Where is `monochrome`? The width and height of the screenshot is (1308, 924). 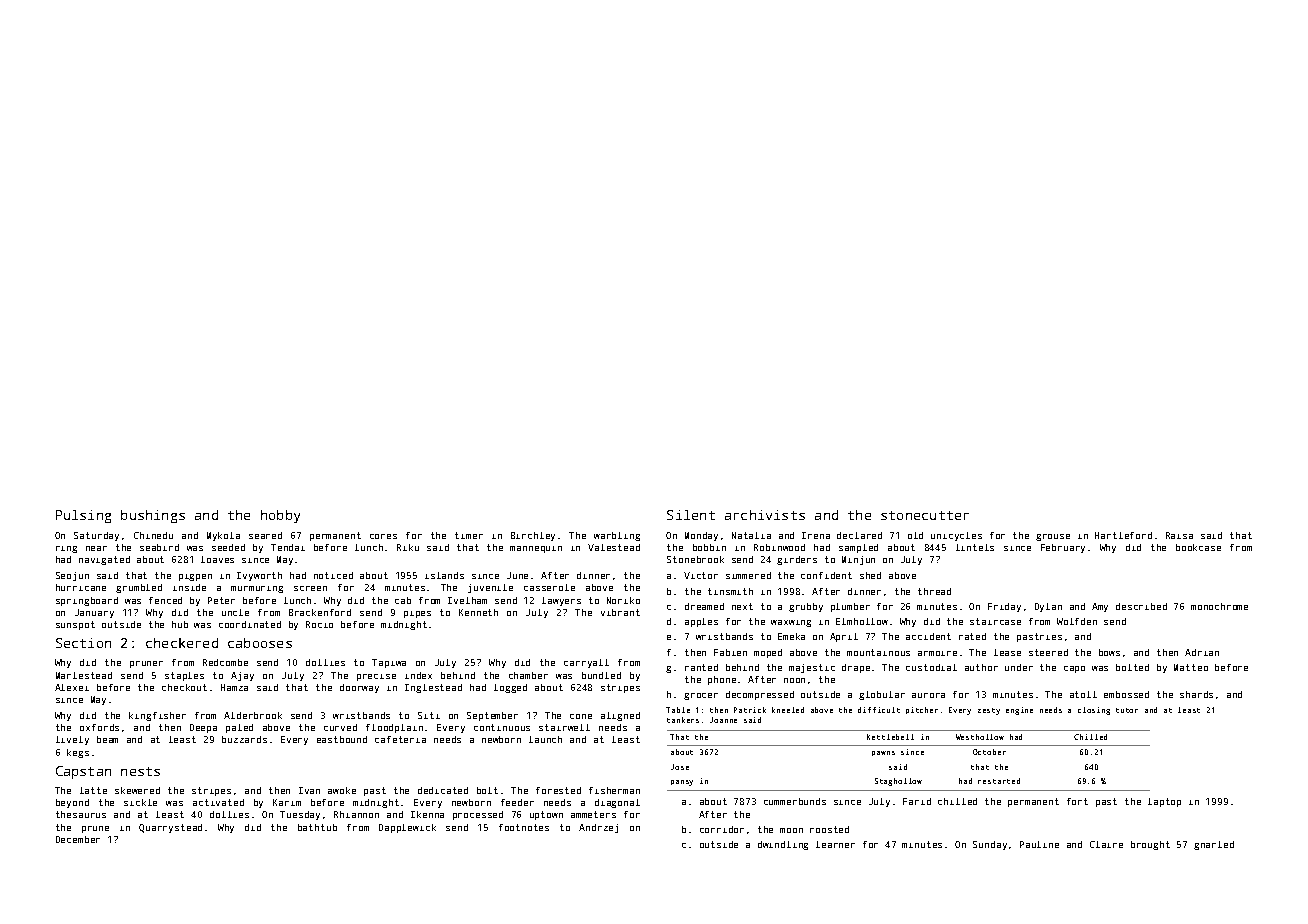
monochrome is located at coordinates (1219, 606).
